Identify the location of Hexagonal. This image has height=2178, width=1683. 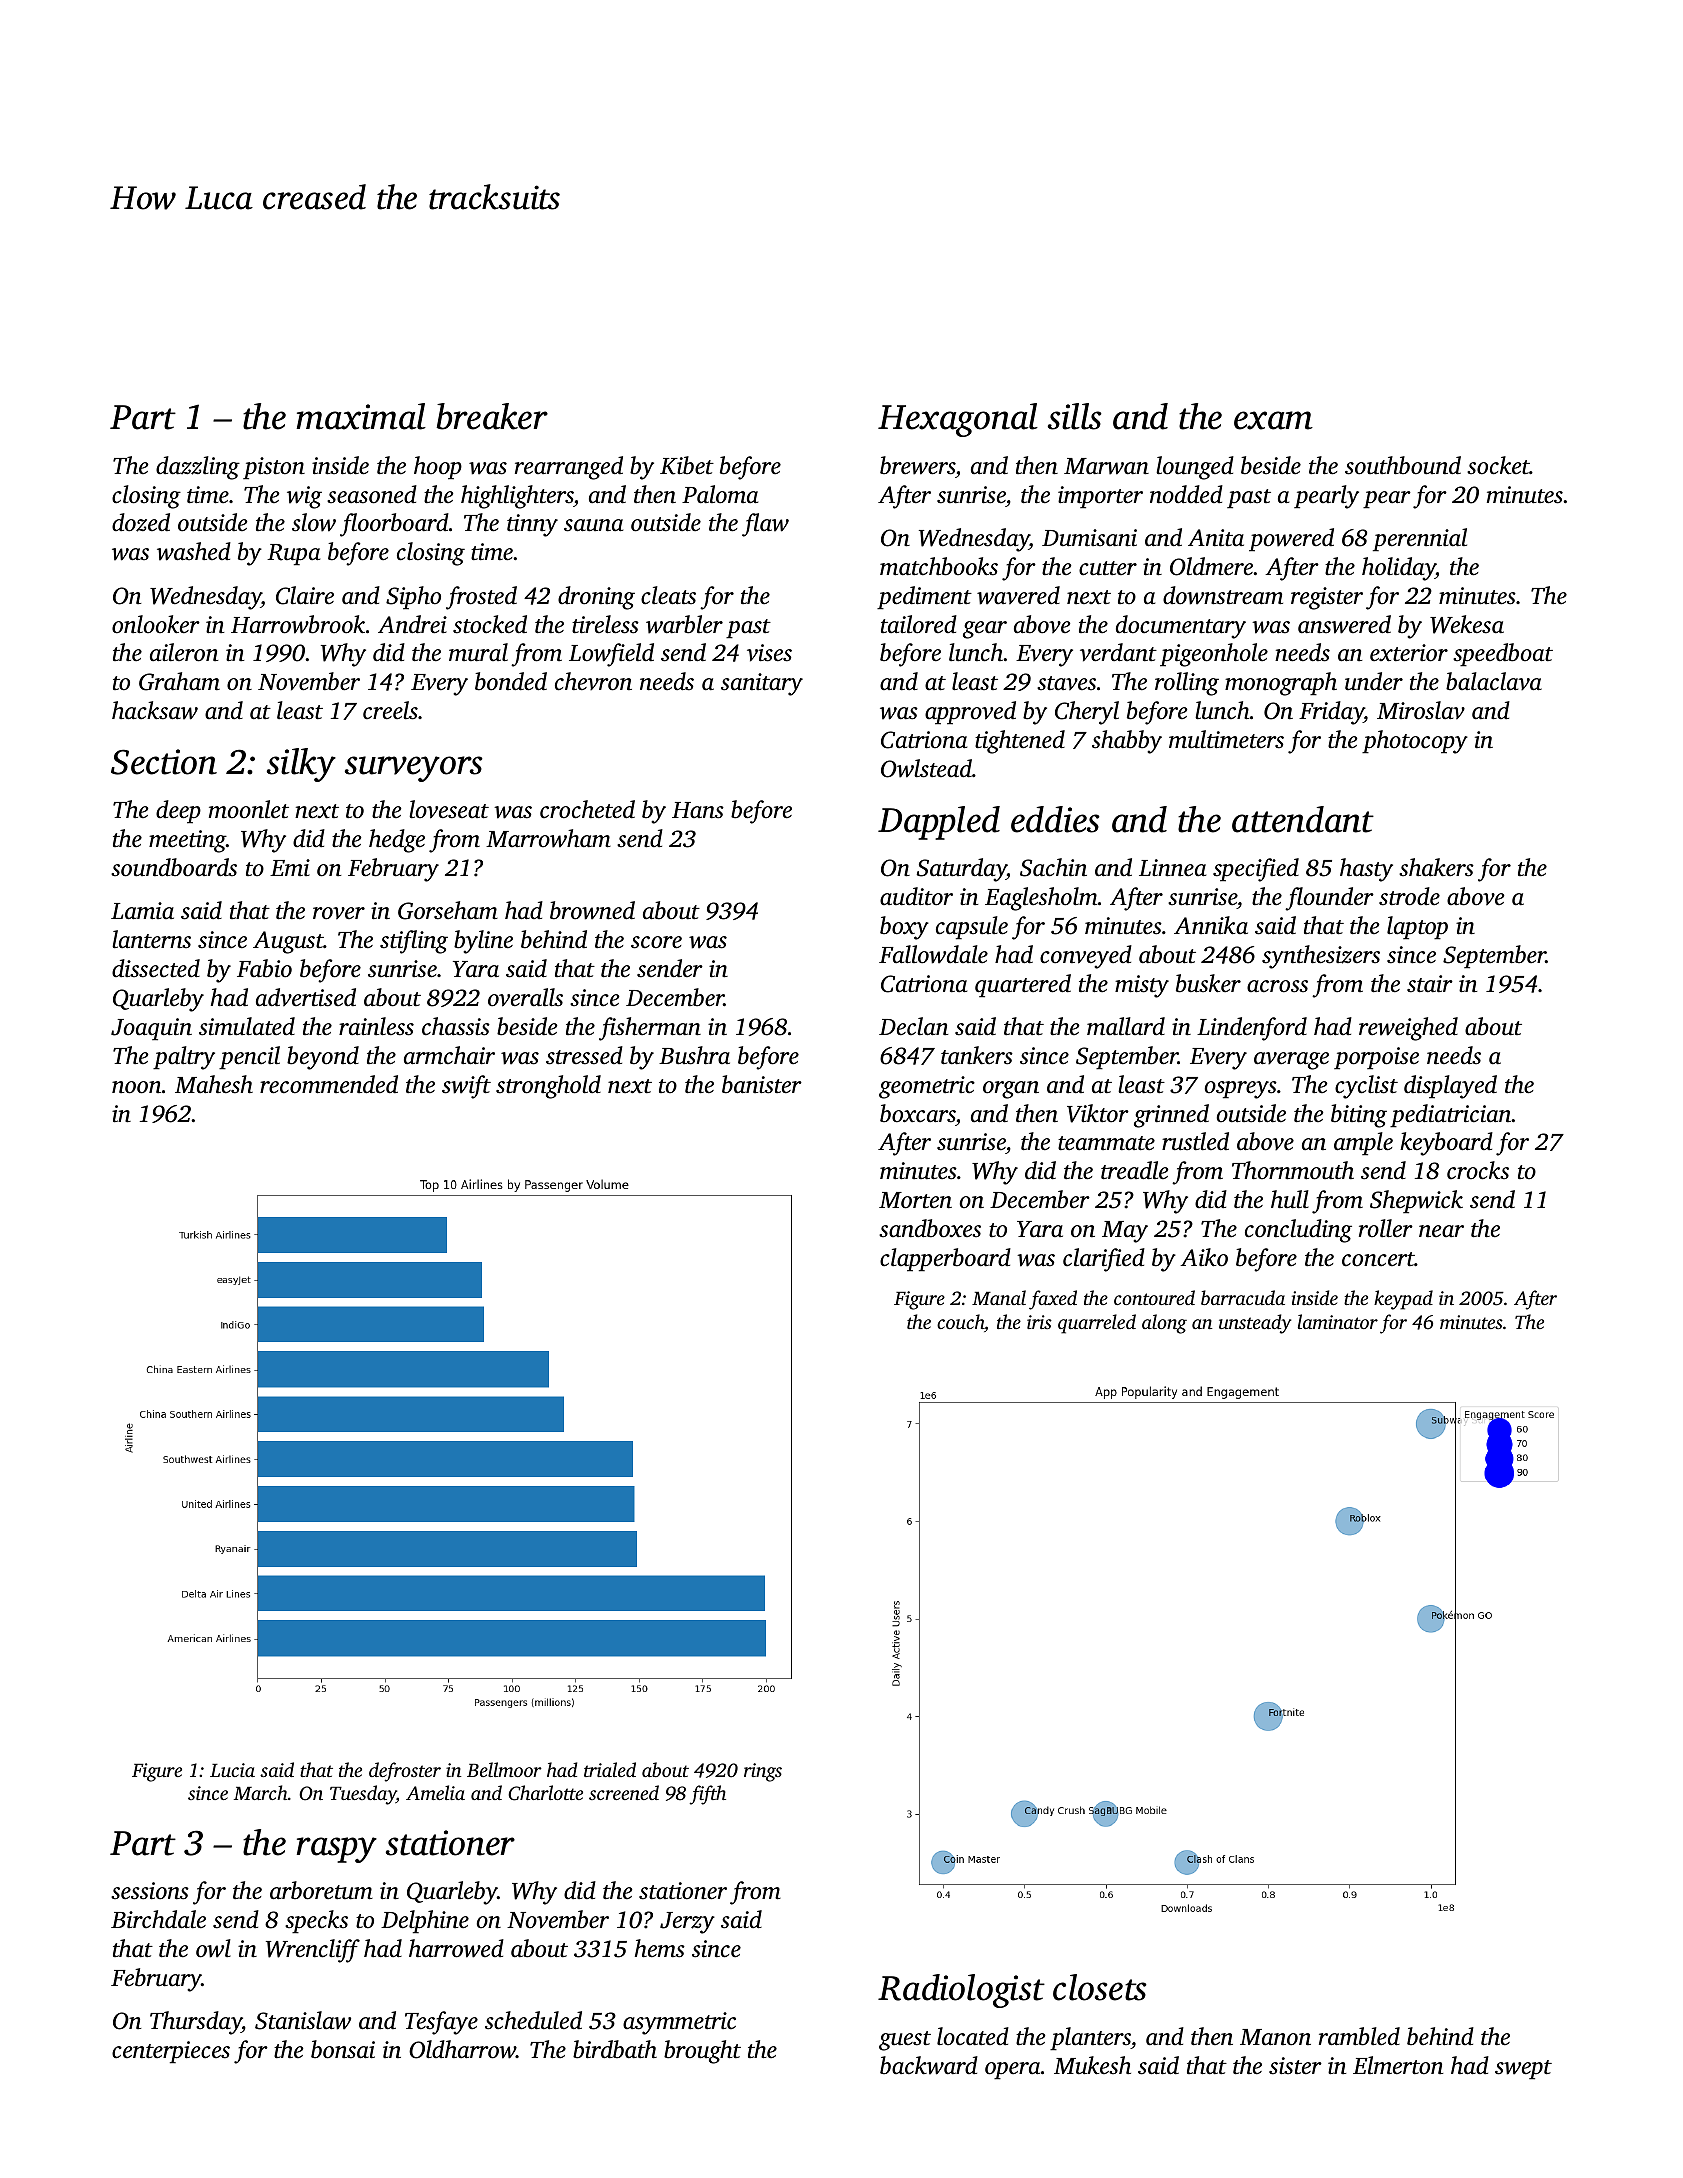
(958, 420).
